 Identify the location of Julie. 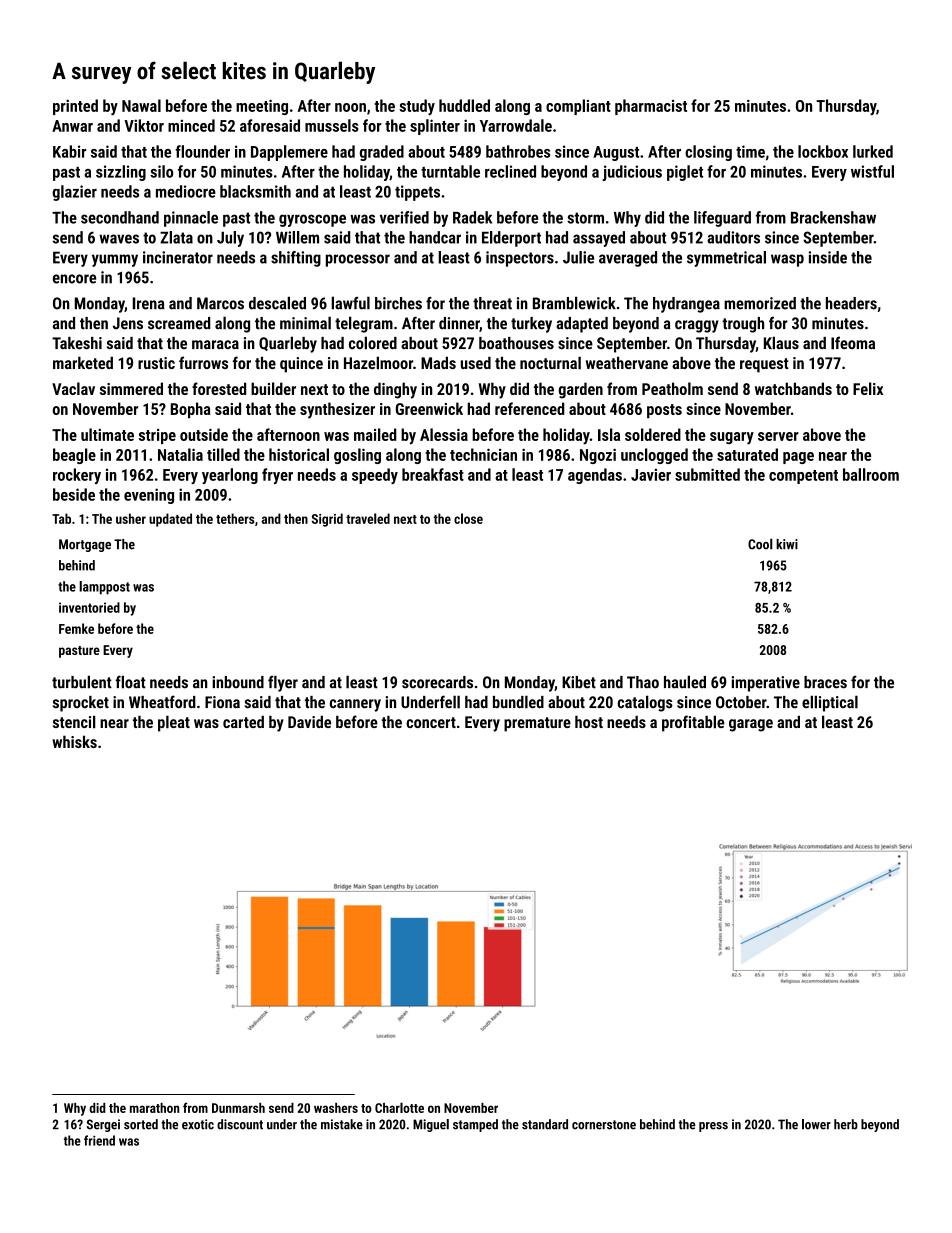
(578, 257).
